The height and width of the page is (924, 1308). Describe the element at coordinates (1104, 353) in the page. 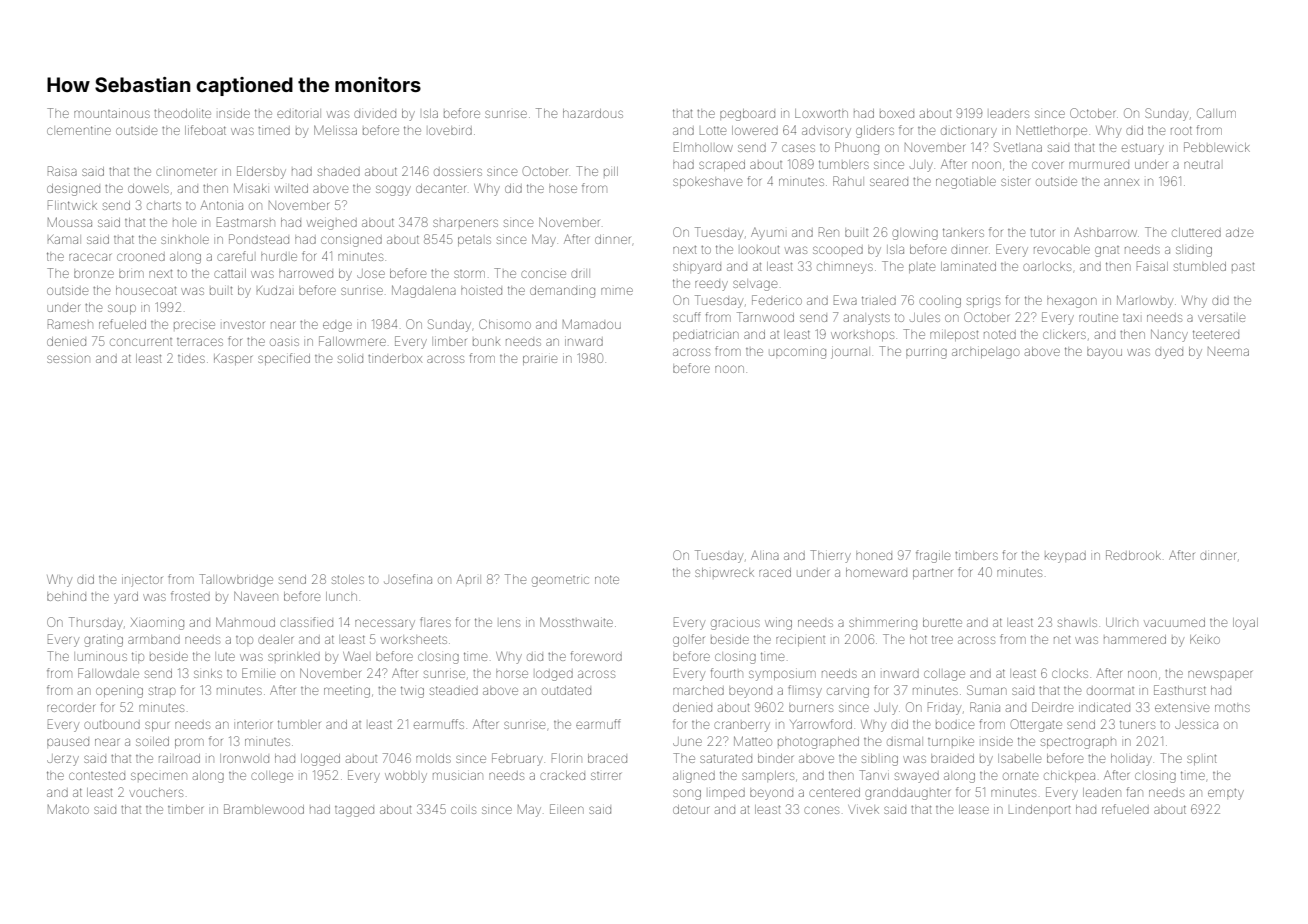

I see `bayou` at that location.
